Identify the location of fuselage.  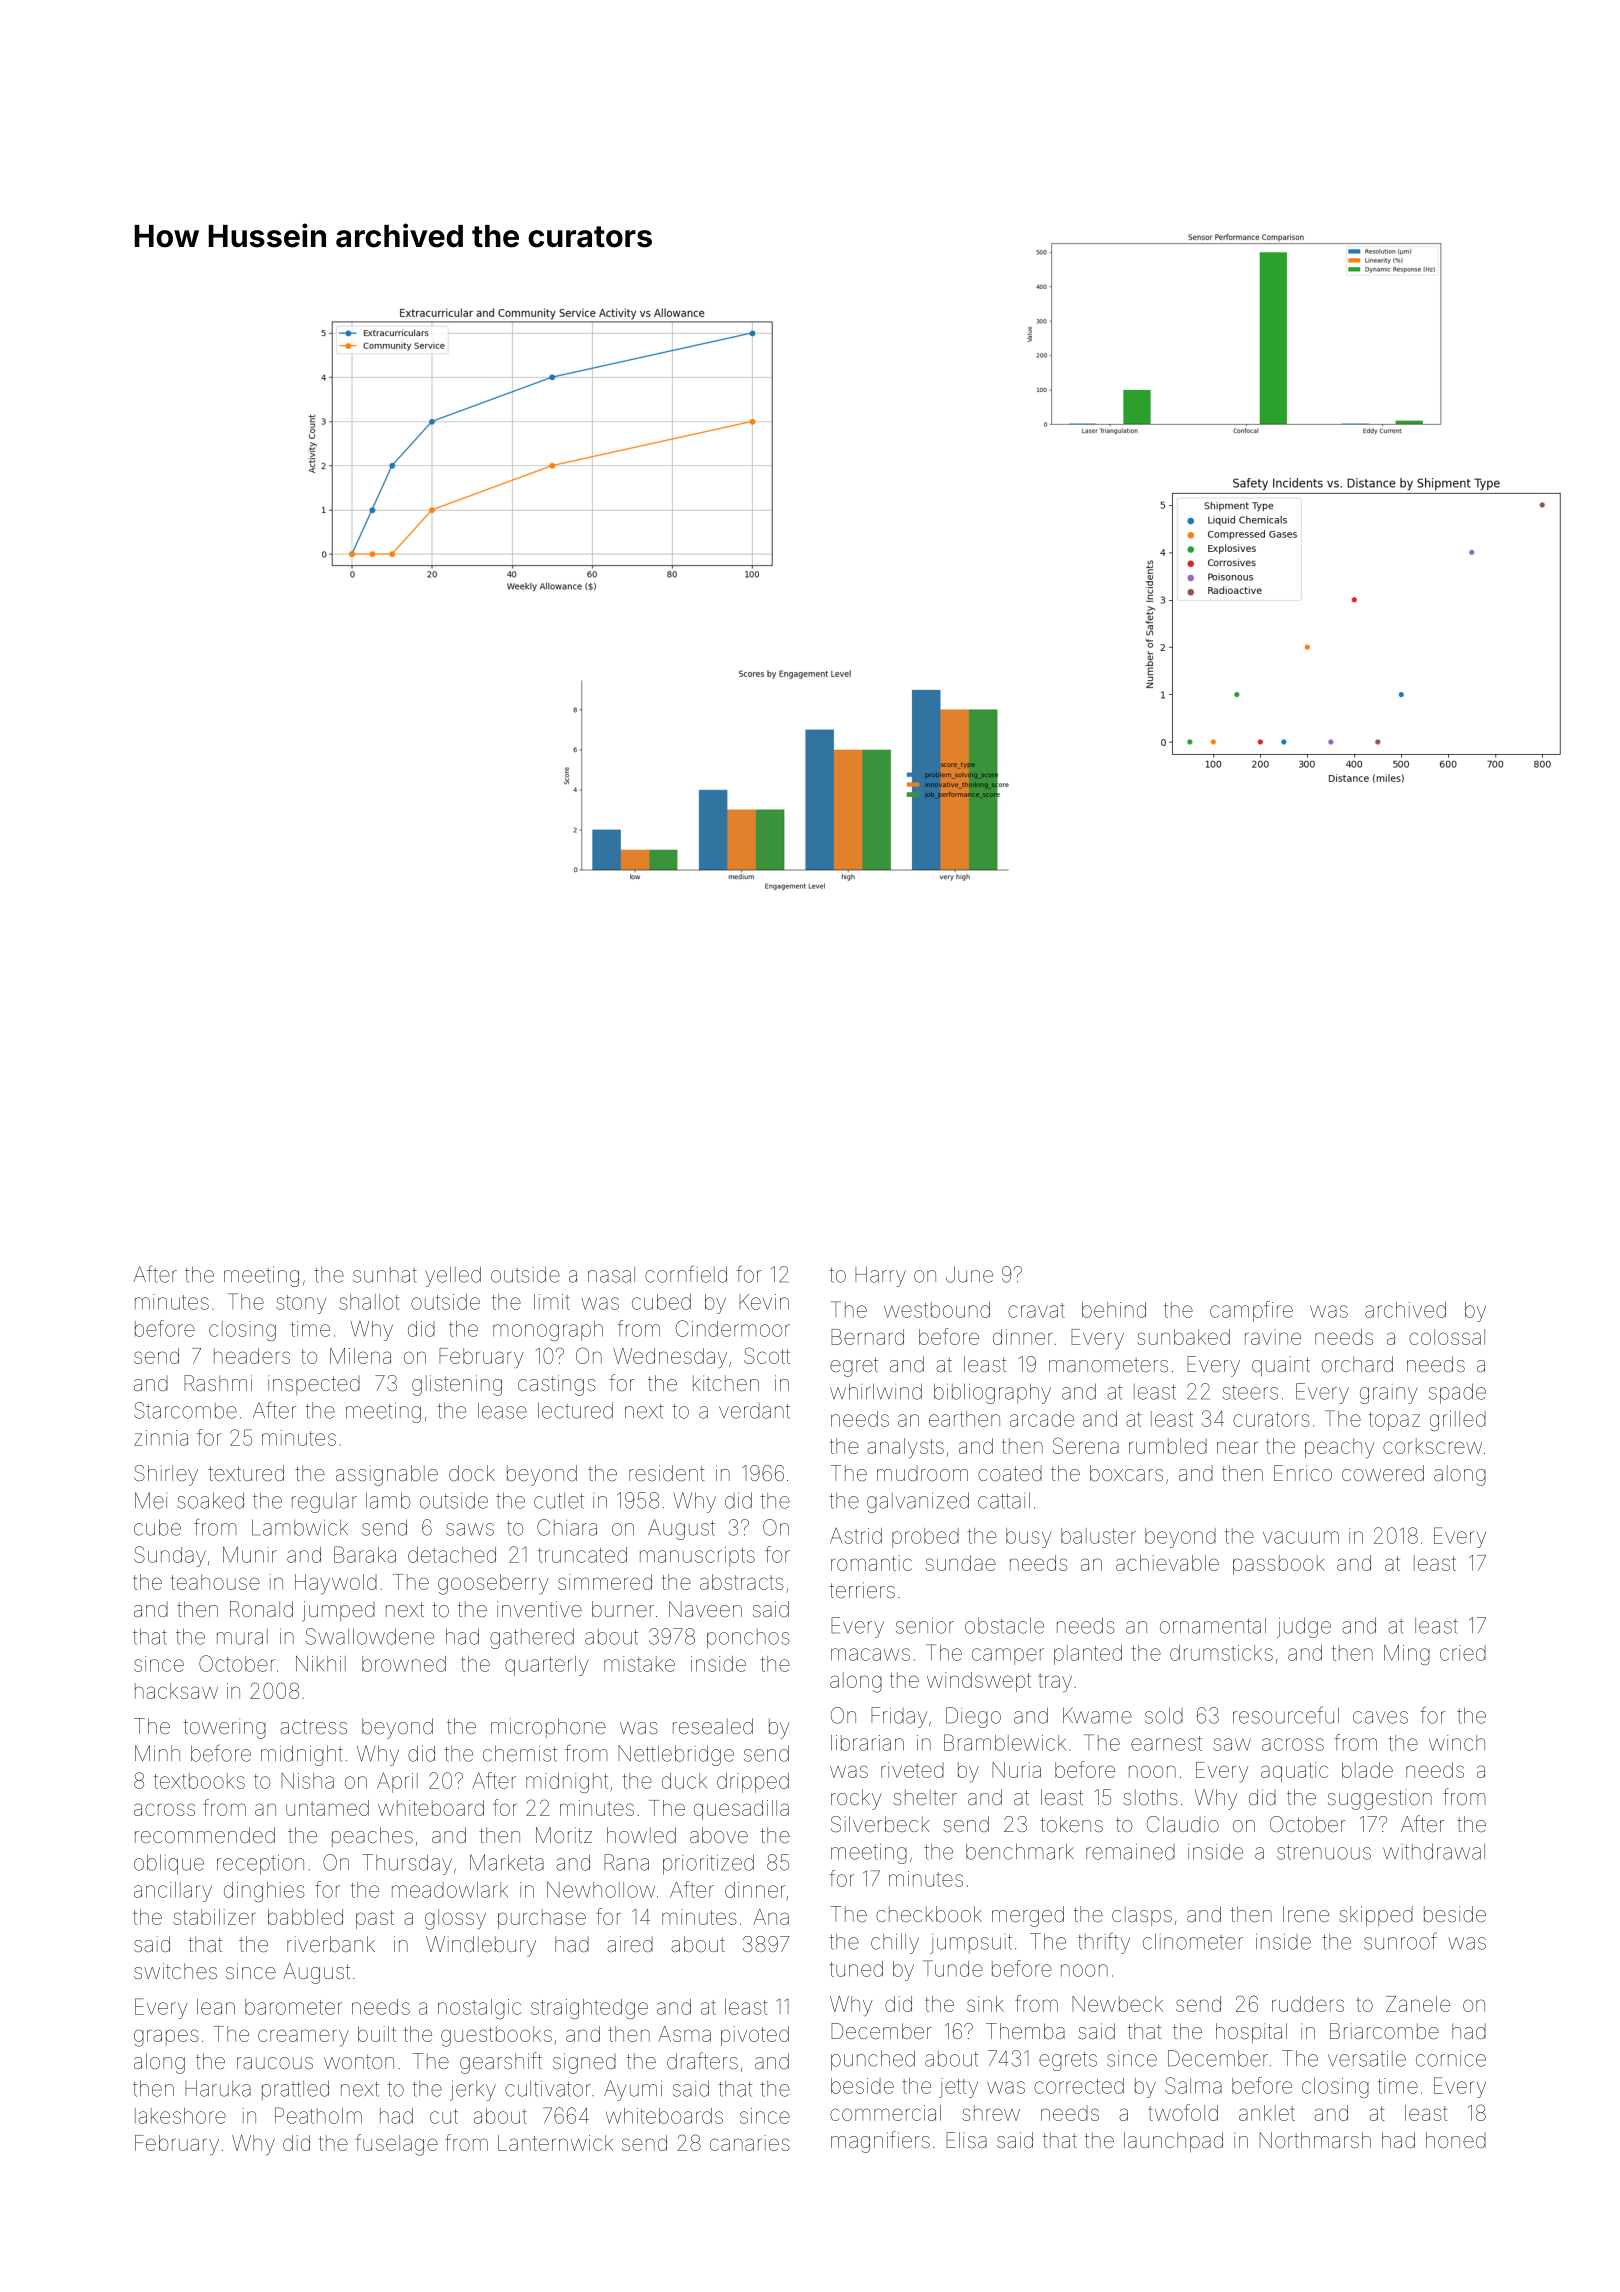
(397, 2145).
